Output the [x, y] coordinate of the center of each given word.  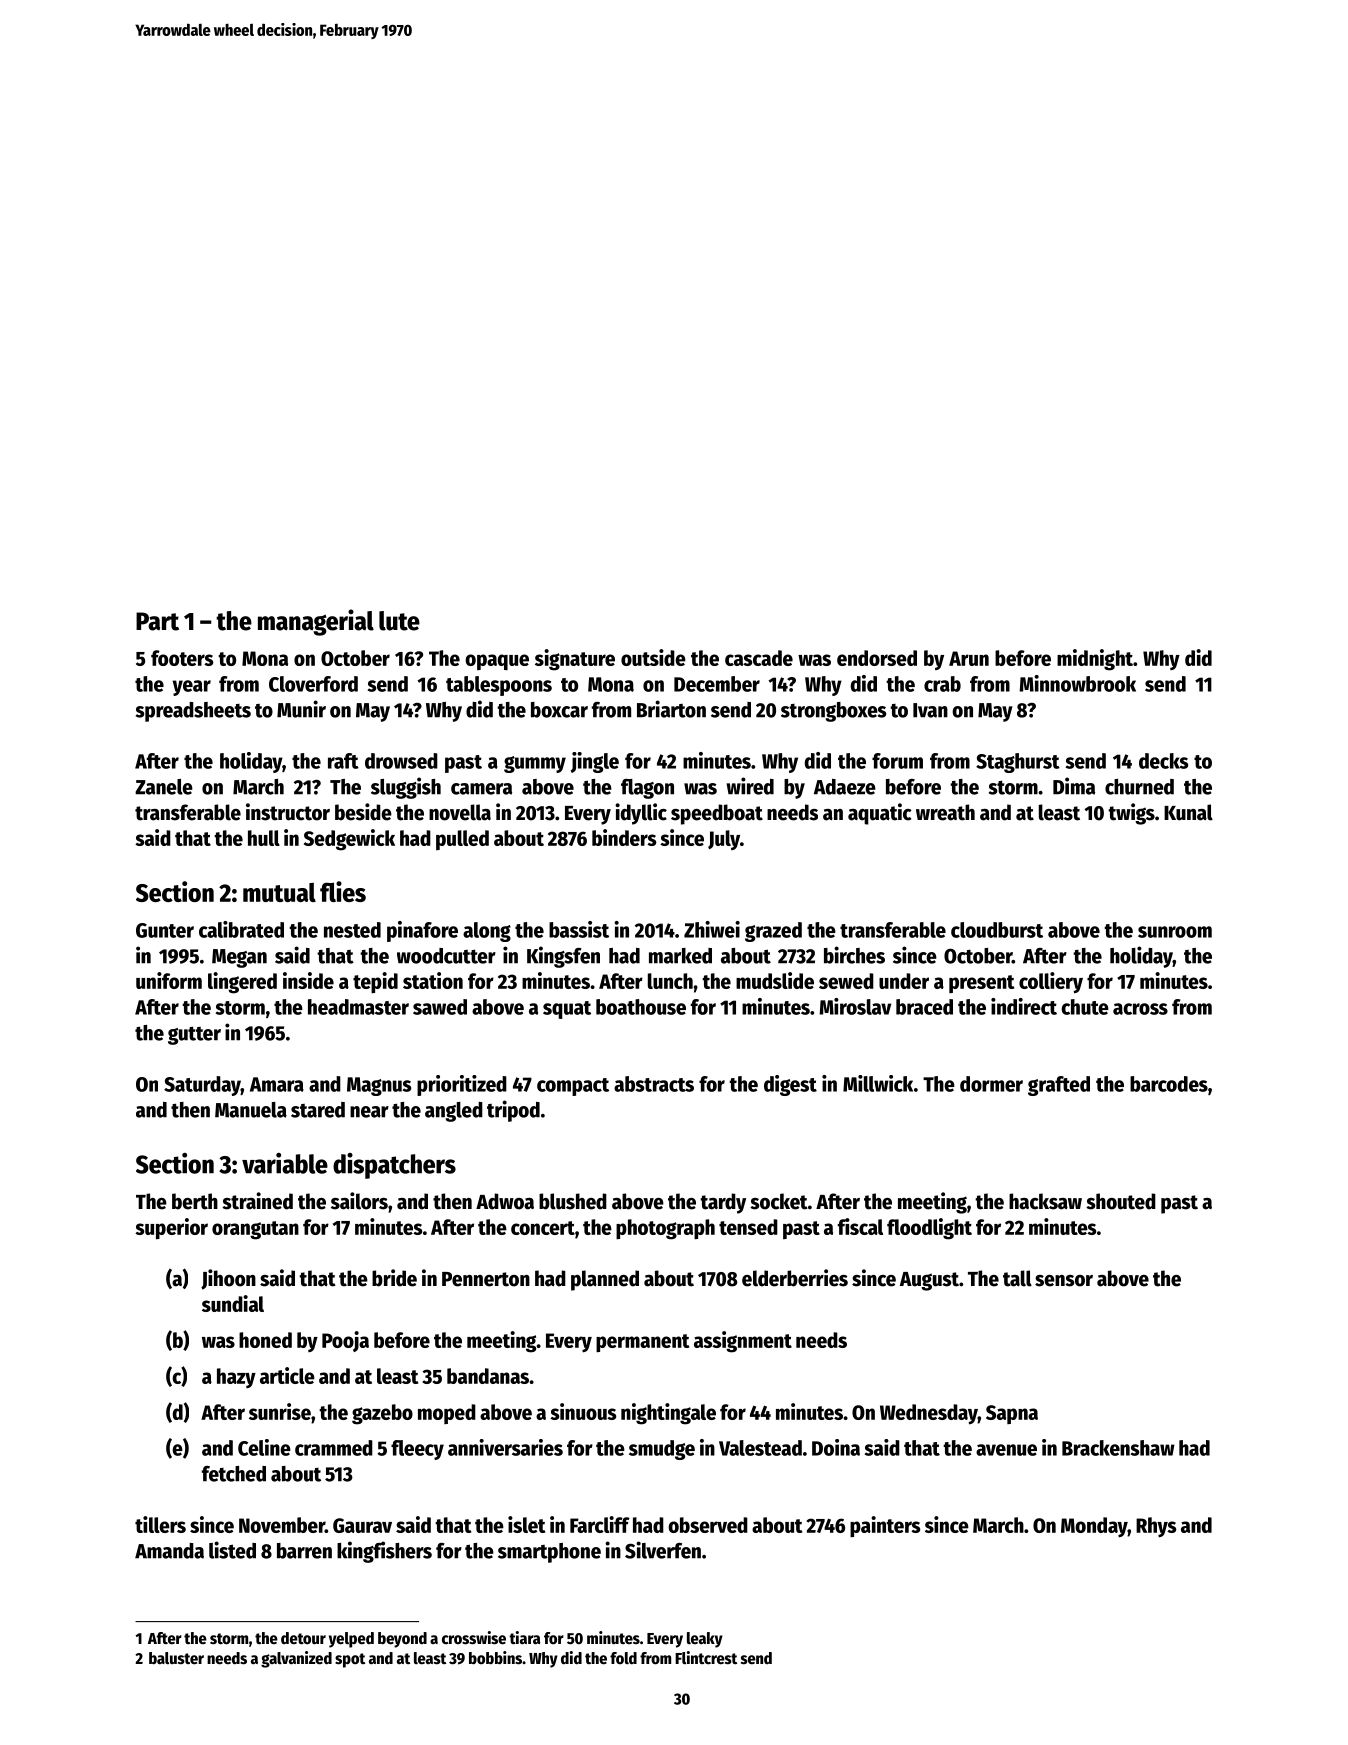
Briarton [671, 709]
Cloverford [313, 684]
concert [543, 1228]
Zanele [164, 787]
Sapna [1012, 1414]
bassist [579, 929]
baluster [176, 1658]
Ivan [930, 710]
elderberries [795, 1278]
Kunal [1188, 812]
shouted [1121, 1201]
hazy [236, 1378]
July [724, 840]
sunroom [1175, 932]
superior [171, 1229]
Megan [239, 958]
